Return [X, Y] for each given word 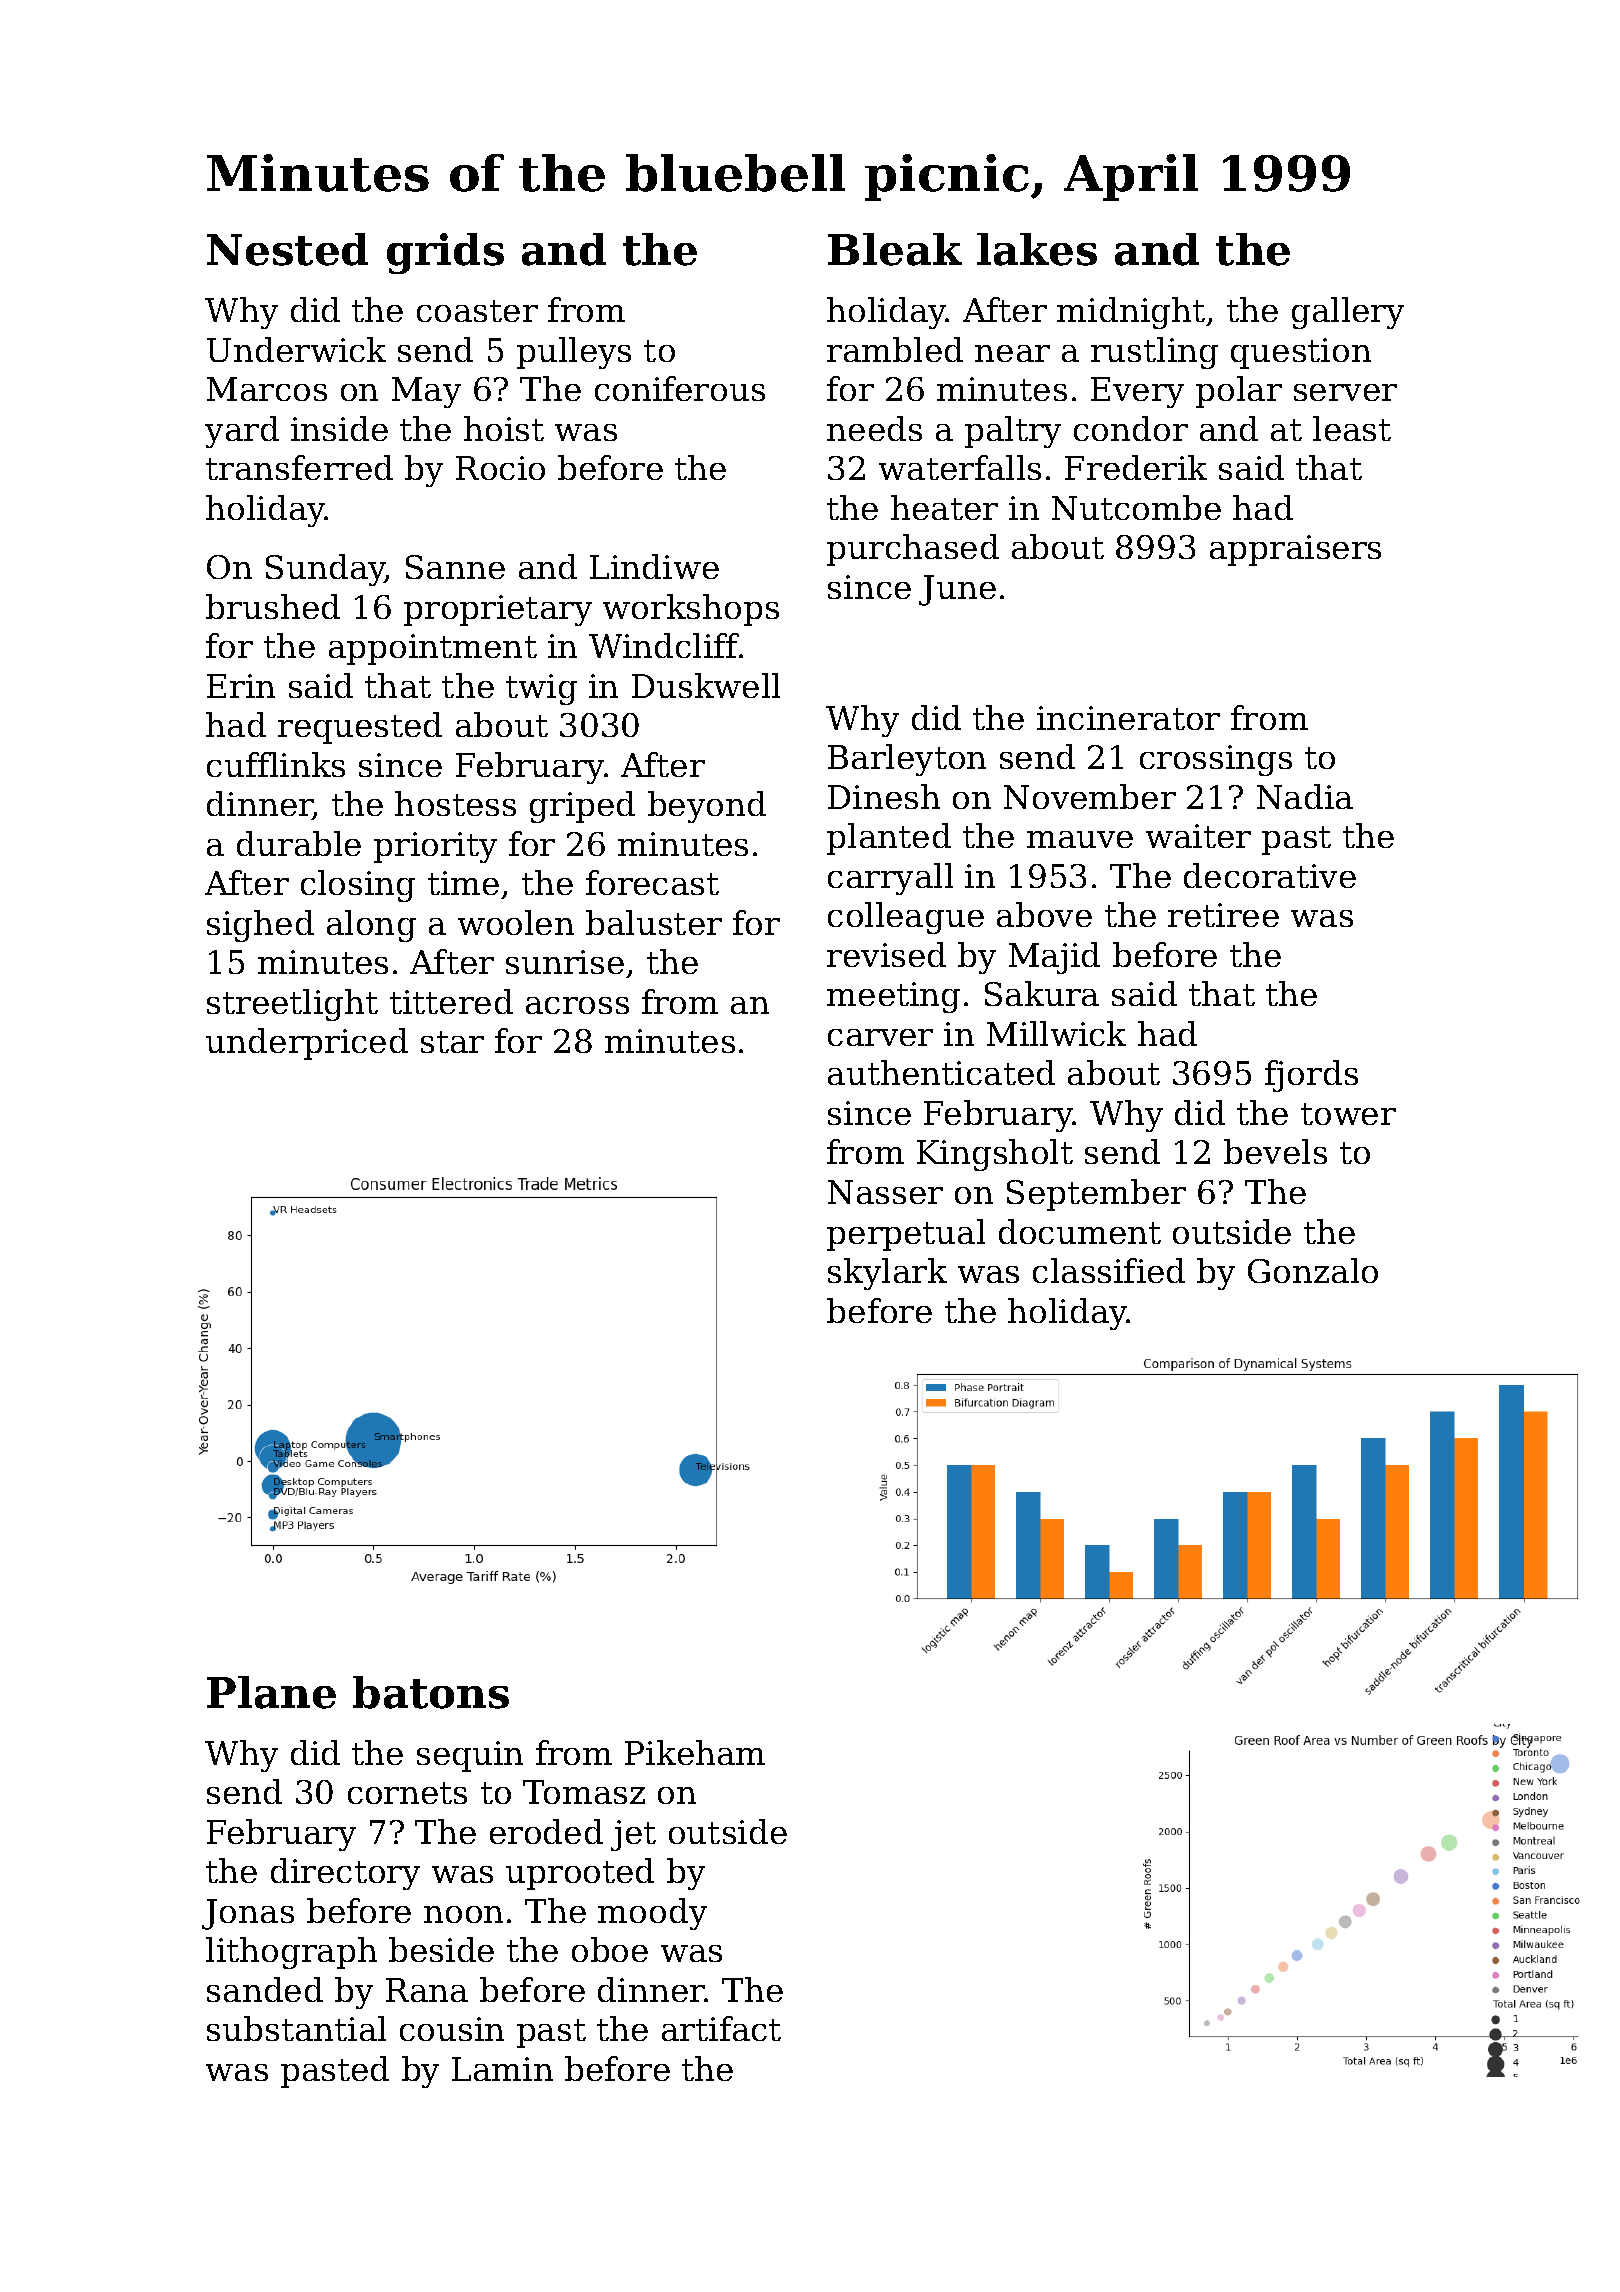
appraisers [1295, 550]
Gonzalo [1313, 1270]
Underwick [296, 349]
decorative [1270, 875]
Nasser [885, 1192]
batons [431, 1692]
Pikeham [695, 1752]
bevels [1275, 1151]
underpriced [307, 1044]
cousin [452, 2029]
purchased [913, 550]
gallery [1348, 313]
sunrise [565, 962]
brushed [273, 606]
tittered [451, 1001]
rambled [895, 349]
